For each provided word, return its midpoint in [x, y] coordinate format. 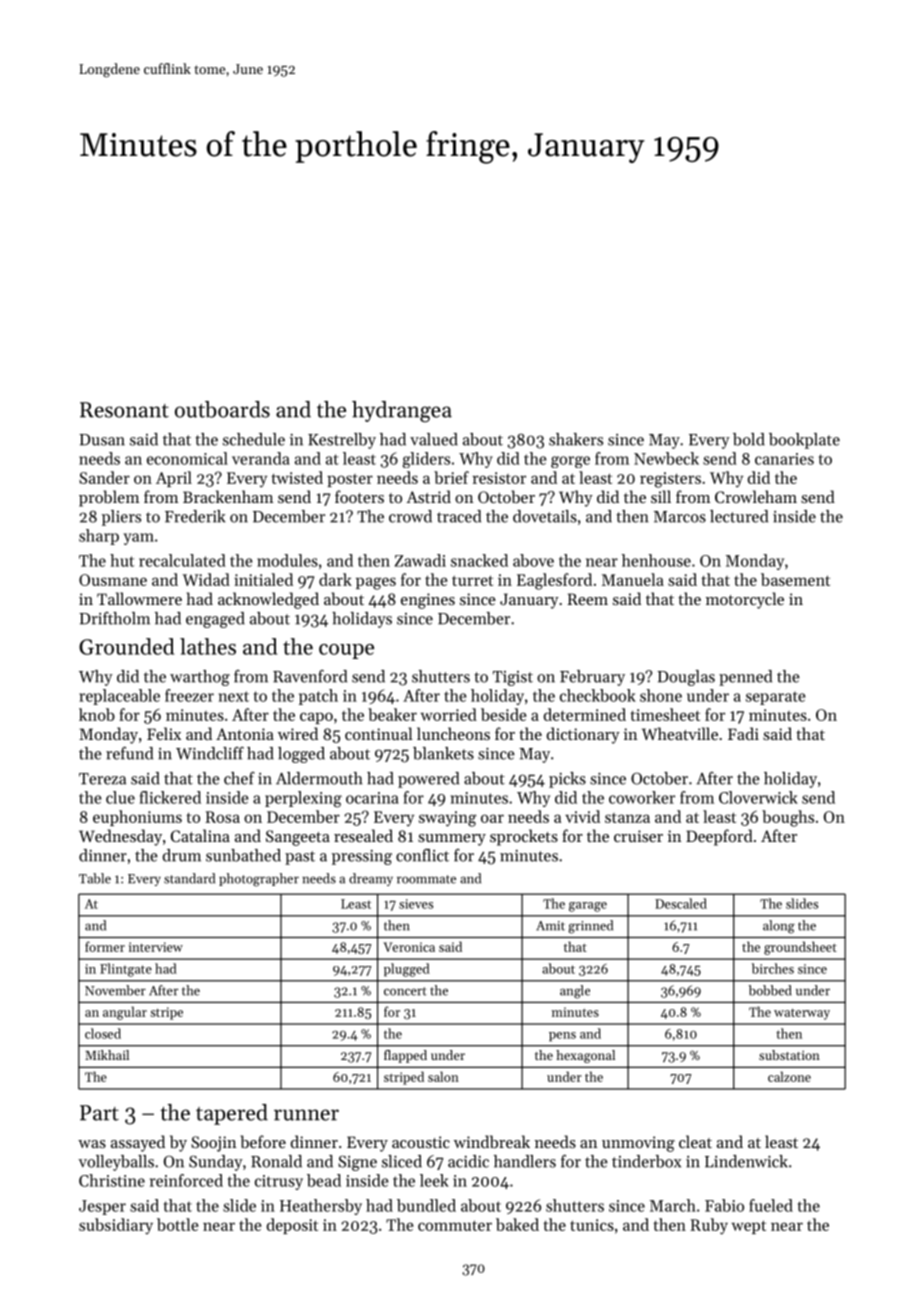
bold [749, 439]
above [533, 560]
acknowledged [268, 600]
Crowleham [756, 496]
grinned [590, 927]
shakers [576, 439]
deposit [292, 1226]
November [115, 990]
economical [187, 458]
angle [575, 992]
